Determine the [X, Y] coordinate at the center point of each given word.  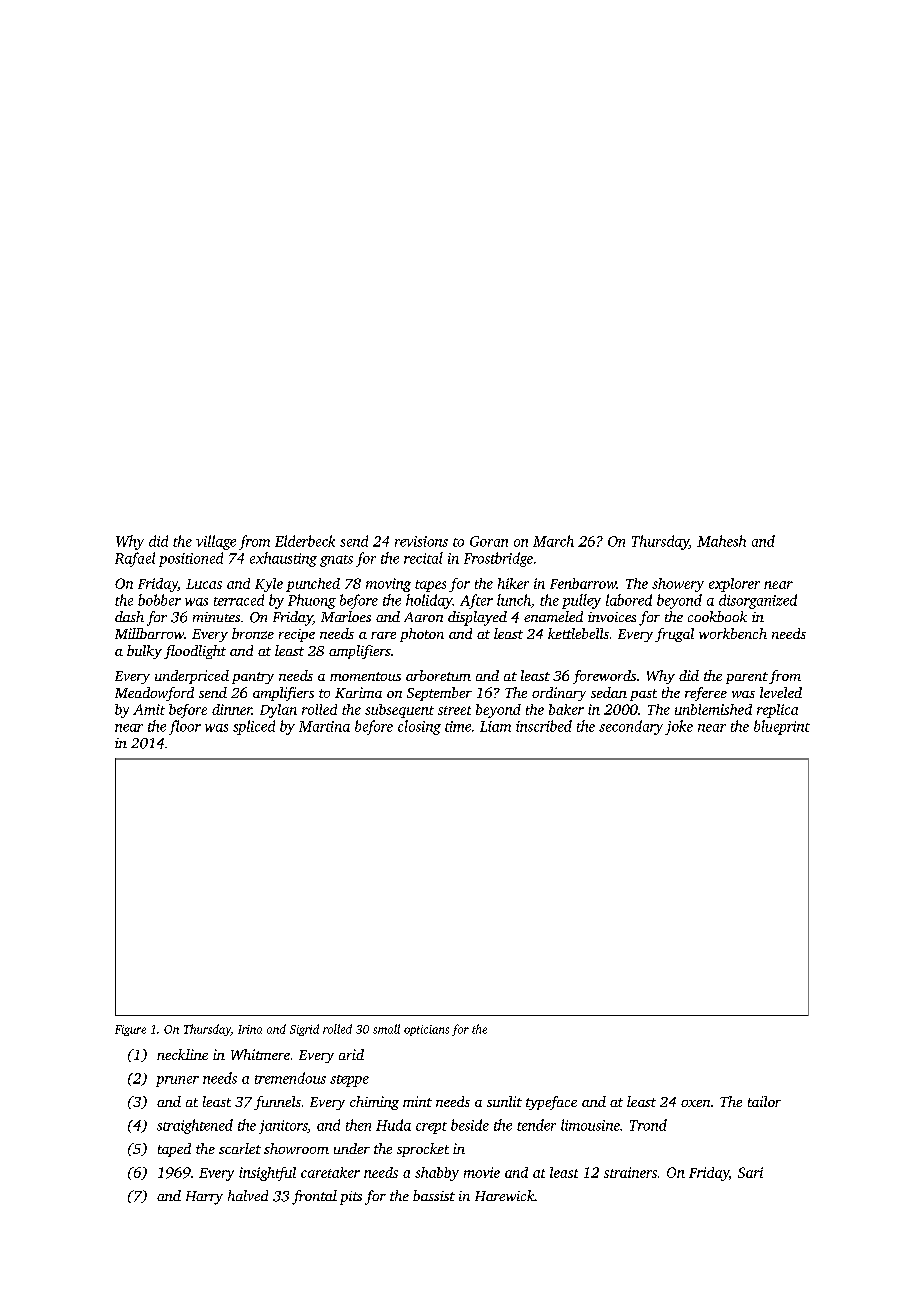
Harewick [505, 1195]
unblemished [713, 709]
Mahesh [721, 541]
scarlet [240, 1148]
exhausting [283, 559]
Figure [130, 1030]
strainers [630, 1172]
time [458, 726]
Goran [489, 541]
